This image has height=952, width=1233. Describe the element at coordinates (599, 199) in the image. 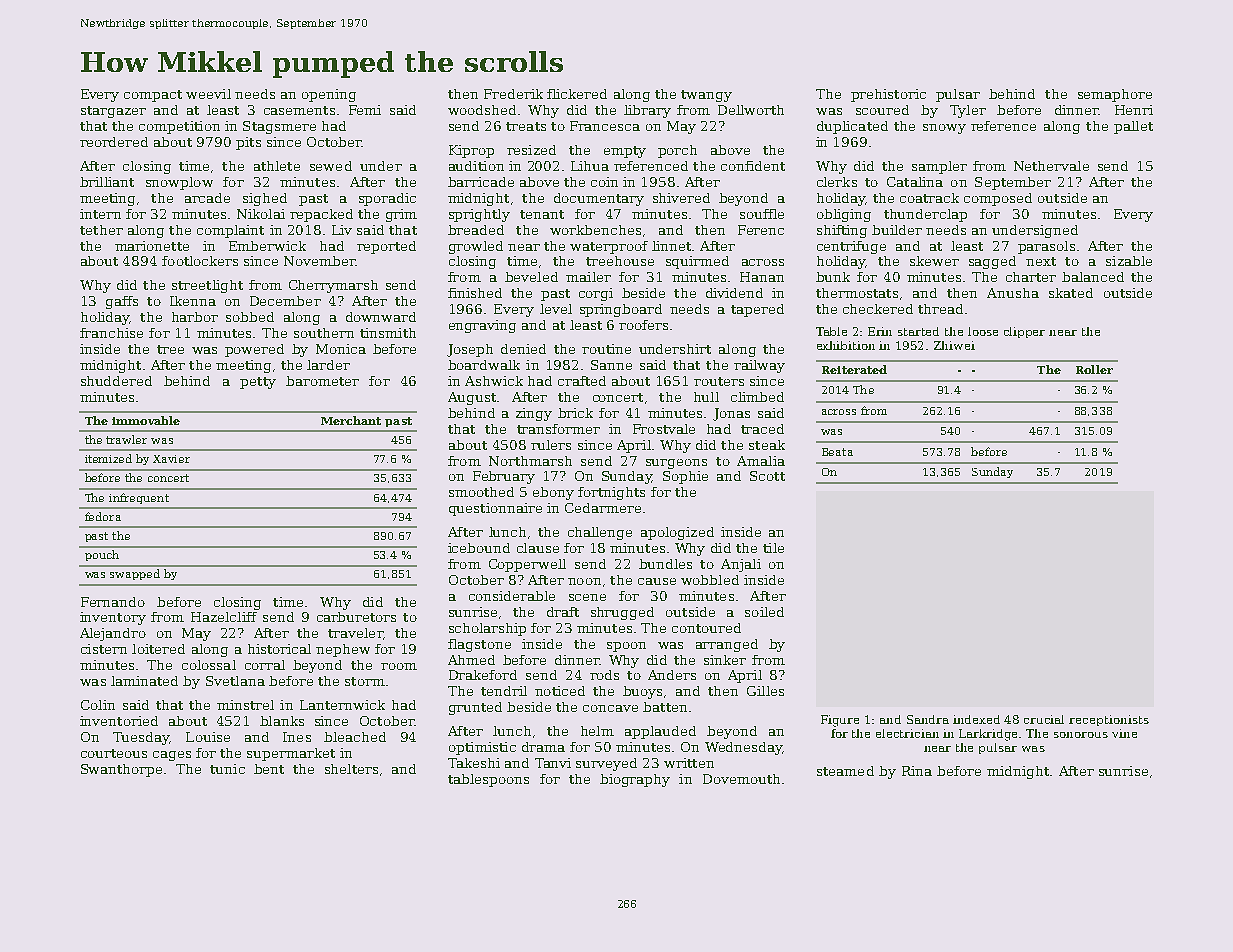

I see `documentary` at that location.
